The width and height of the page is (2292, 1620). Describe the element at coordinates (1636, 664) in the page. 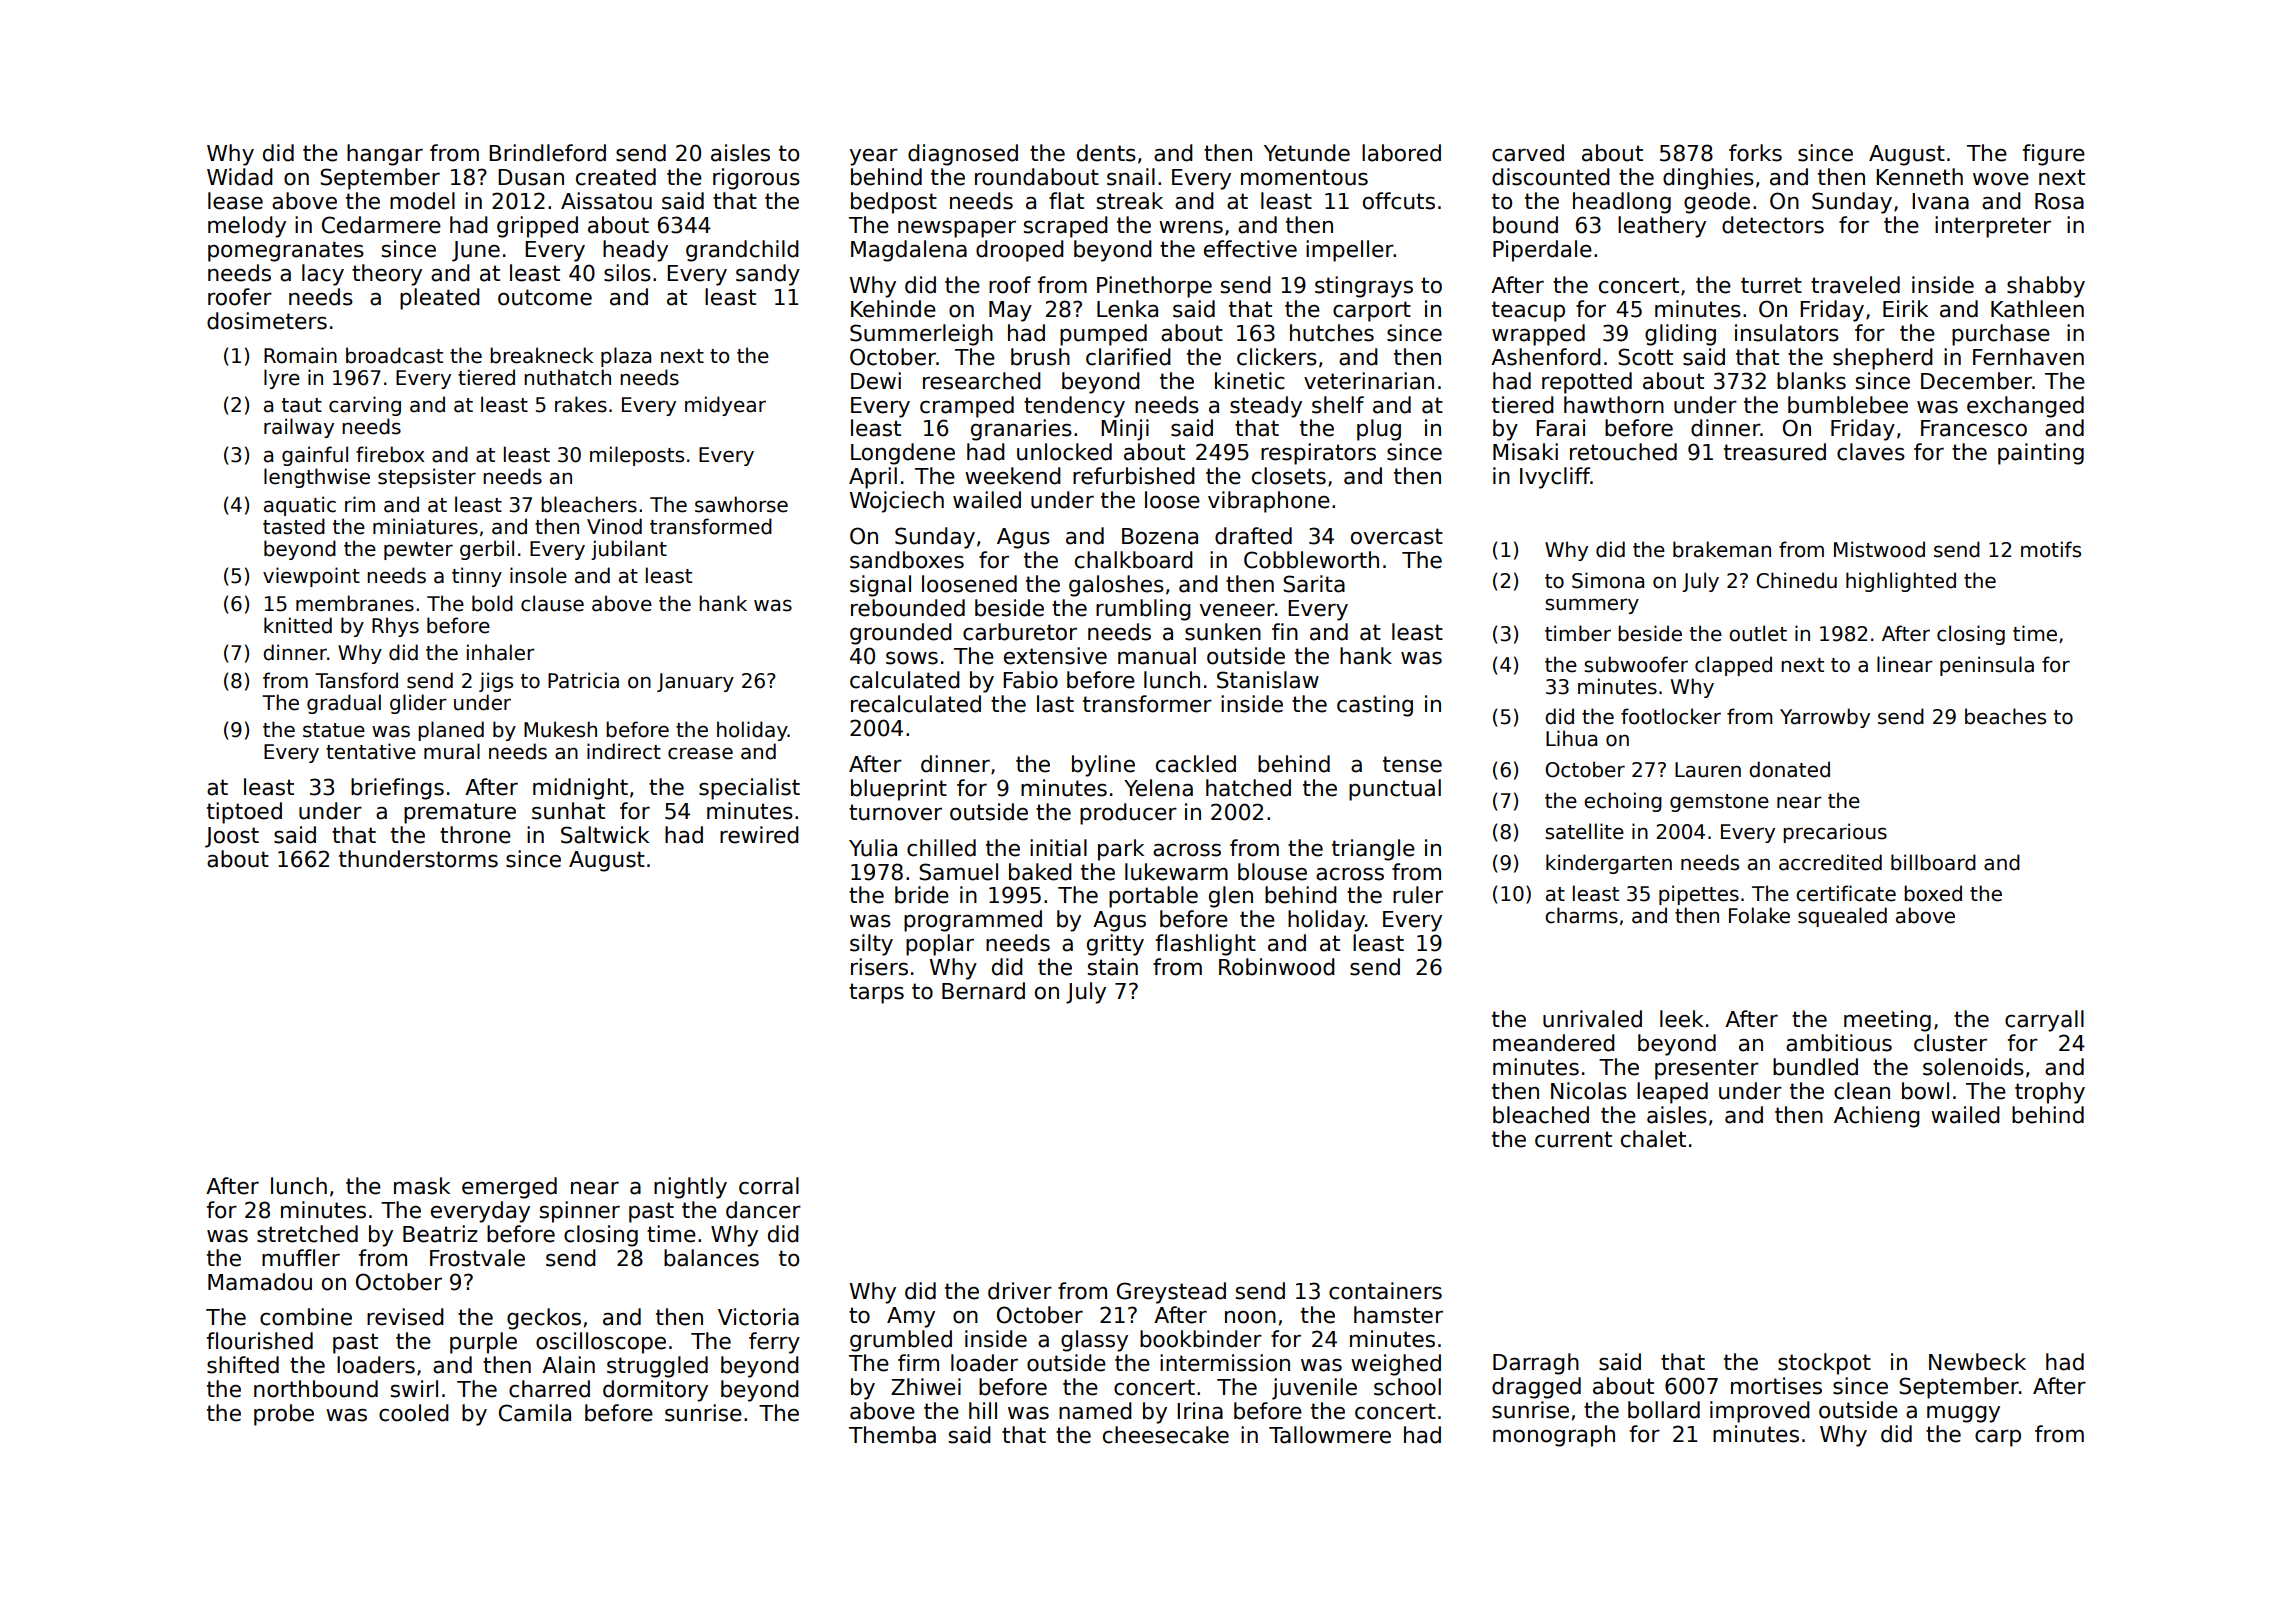

I see `subwoofer` at that location.
